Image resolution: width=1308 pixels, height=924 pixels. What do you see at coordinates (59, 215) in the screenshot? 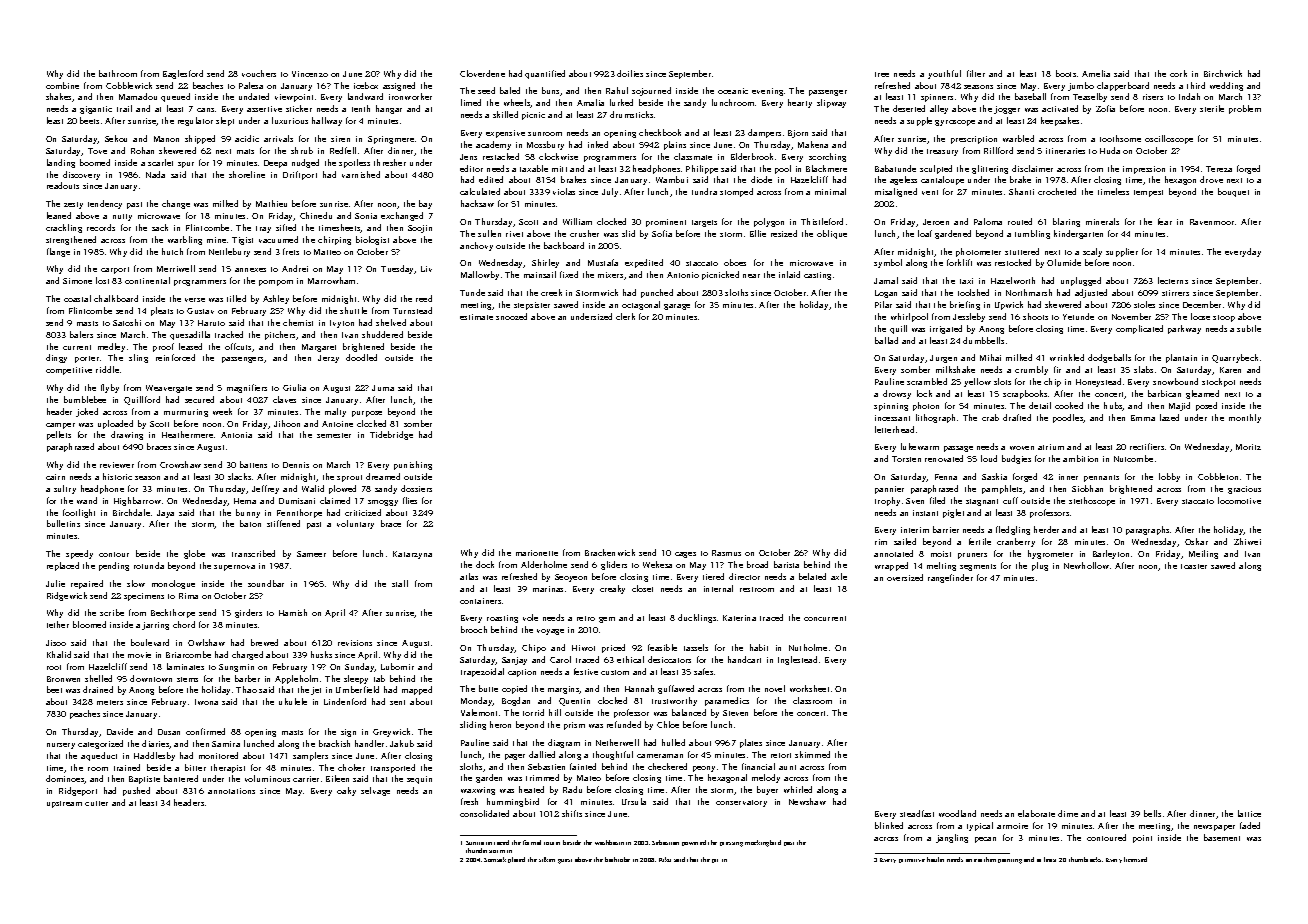
I see `leaned` at bounding box center [59, 215].
